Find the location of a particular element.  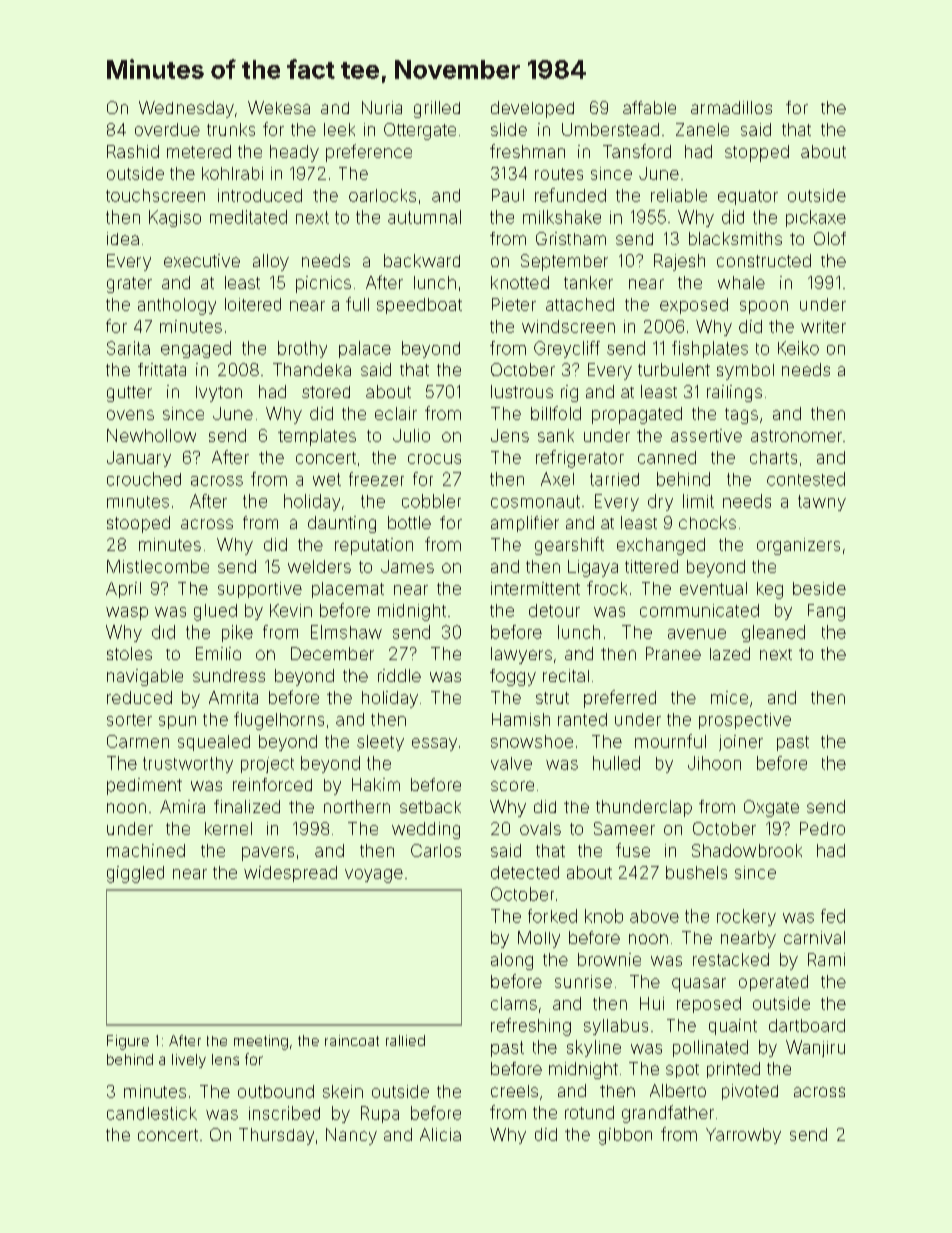

detour is located at coordinates (554, 610).
